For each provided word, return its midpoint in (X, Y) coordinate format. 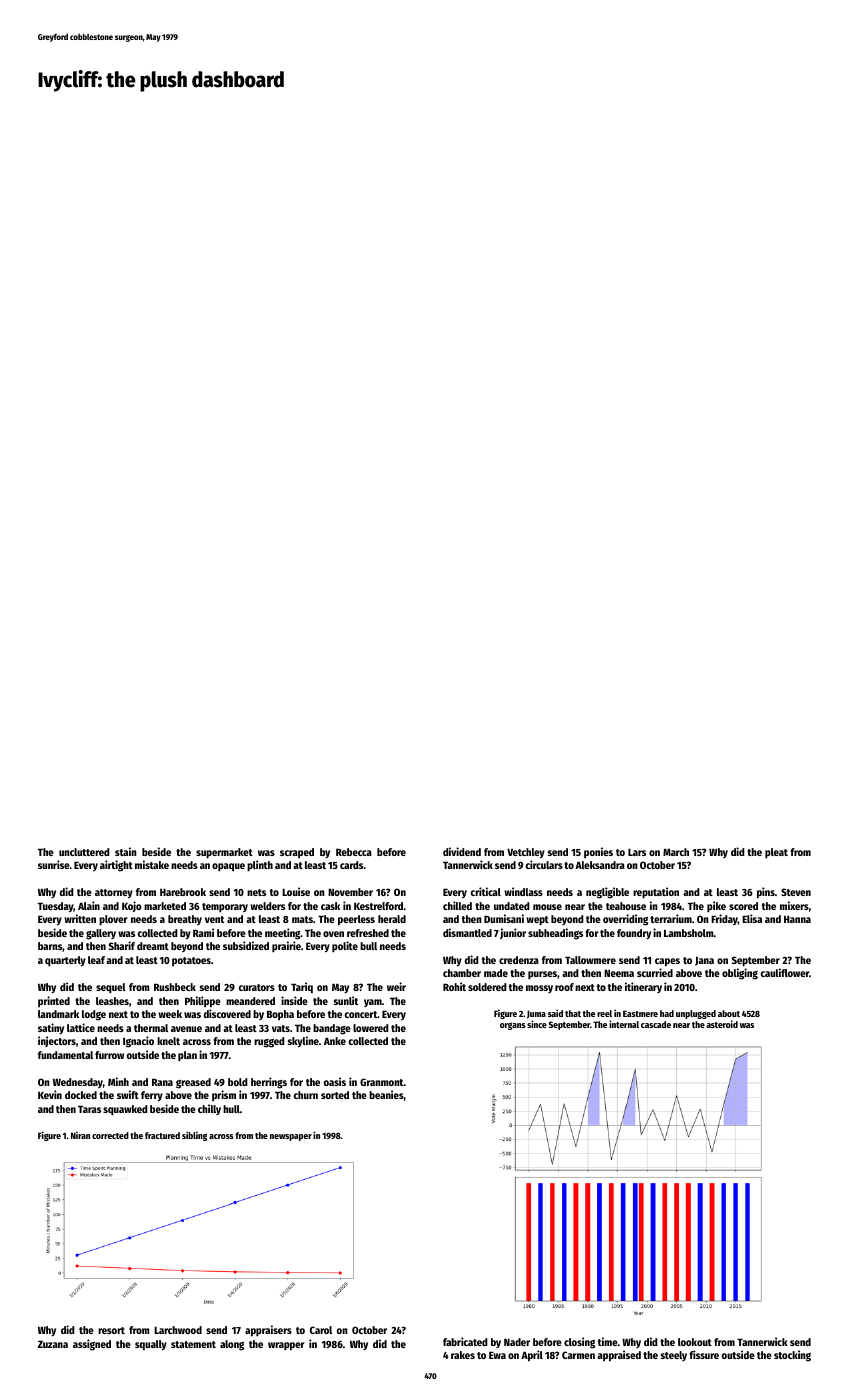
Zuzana (53, 1344)
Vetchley (526, 853)
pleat (776, 853)
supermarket (224, 853)
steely (674, 1356)
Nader (517, 1342)
